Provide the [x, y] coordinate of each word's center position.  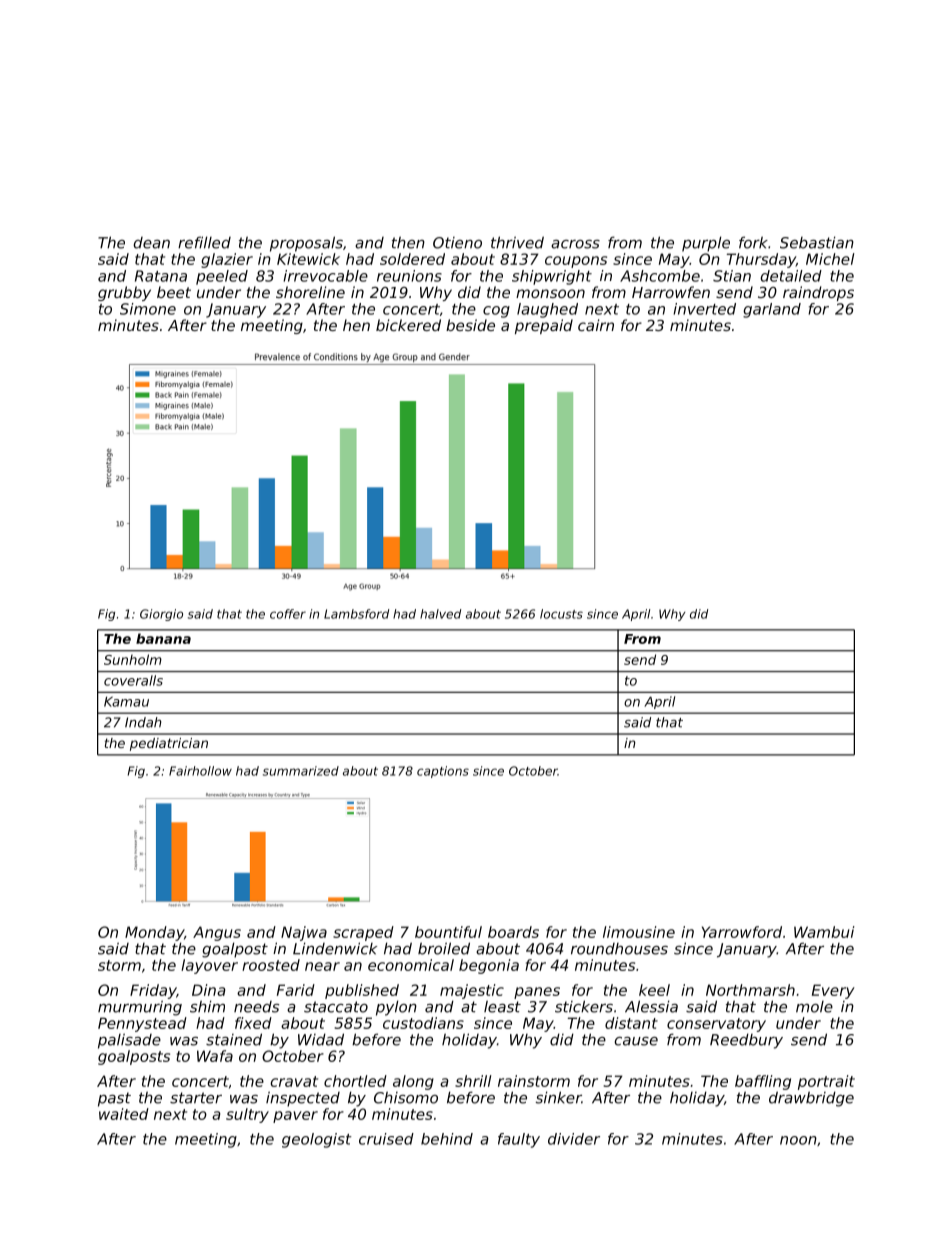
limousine [639, 932]
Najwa [304, 933]
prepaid [544, 326]
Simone [148, 309]
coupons [576, 262]
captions [443, 772]
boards [513, 932]
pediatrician [169, 744]
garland [772, 310]
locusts [561, 614]
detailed [791, 276]
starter [196, 1098]
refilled [204, 242]
